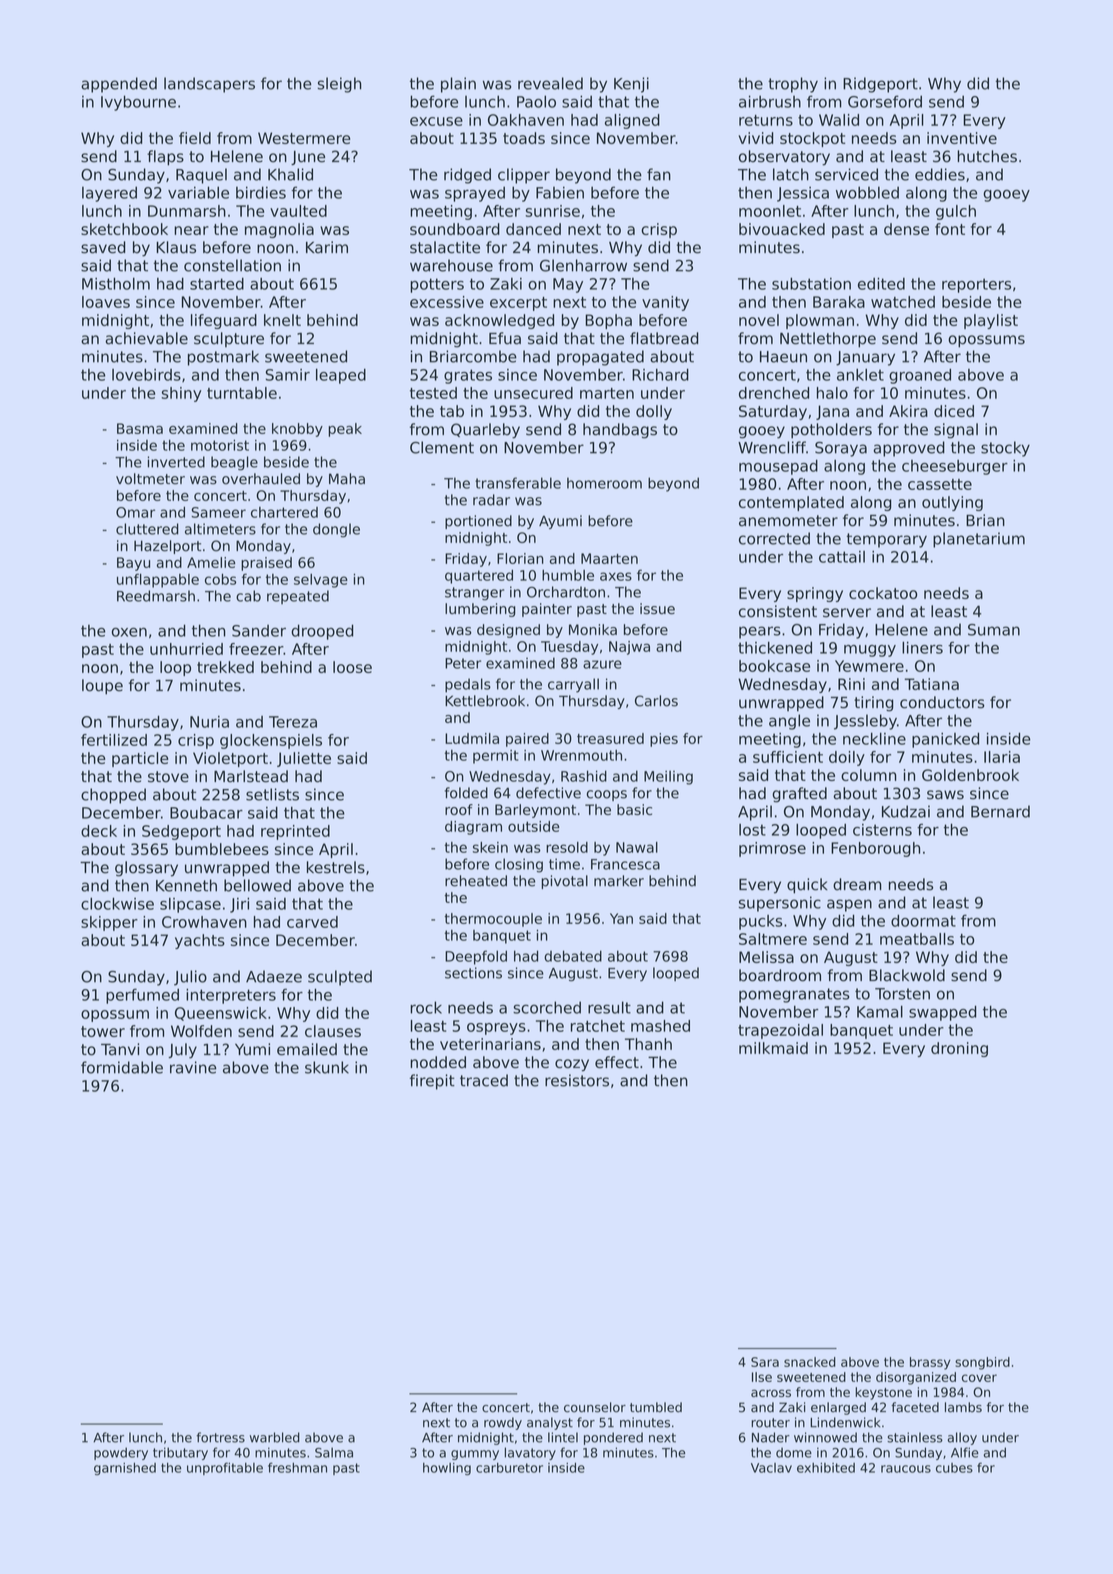 This screenshot has height=1574, width=1113. Describe the element at coordinates (121, 1453) in the screenshot. I see `powdery` at that location.
